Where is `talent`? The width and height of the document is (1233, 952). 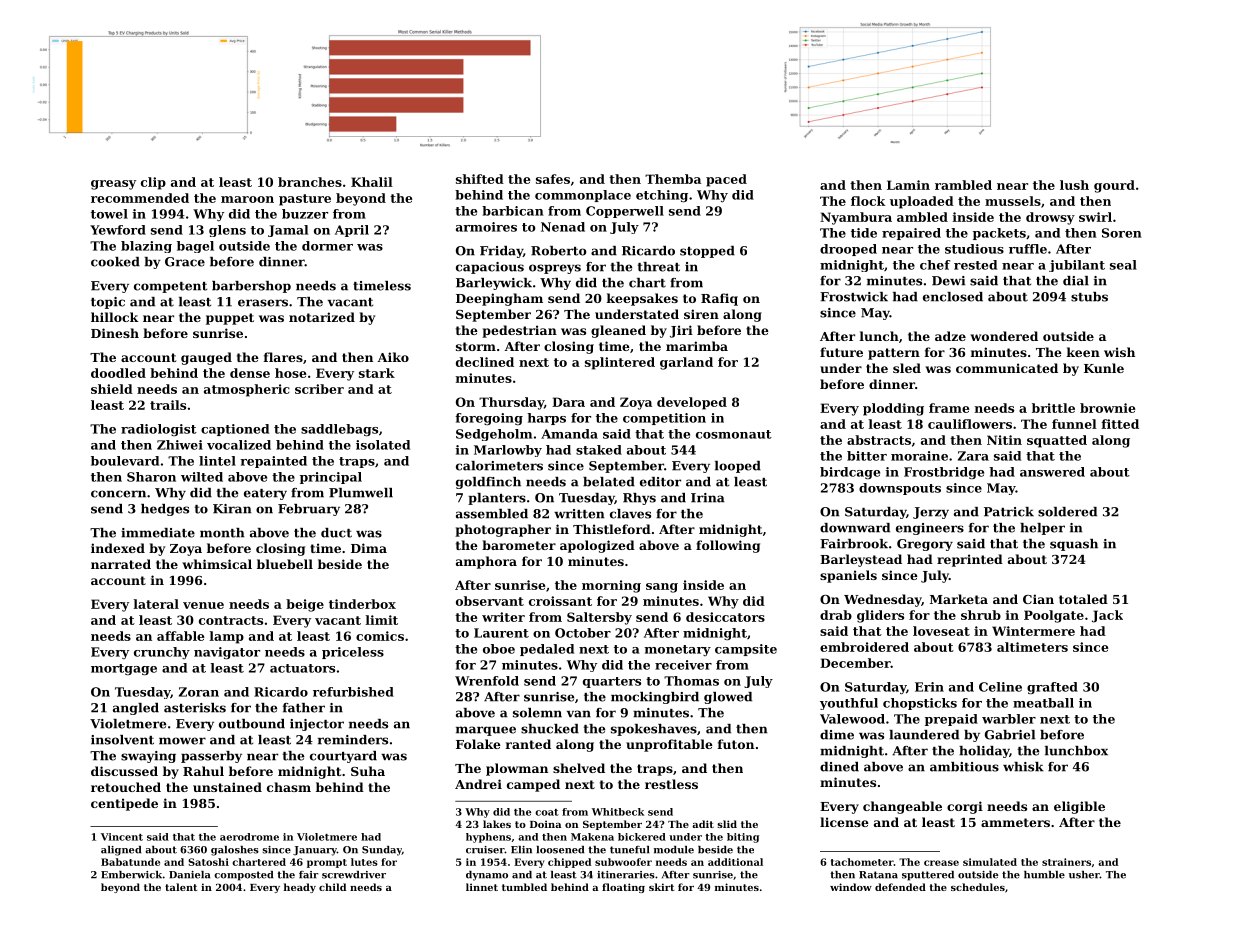 talent is located at coordinates (181, 887).
